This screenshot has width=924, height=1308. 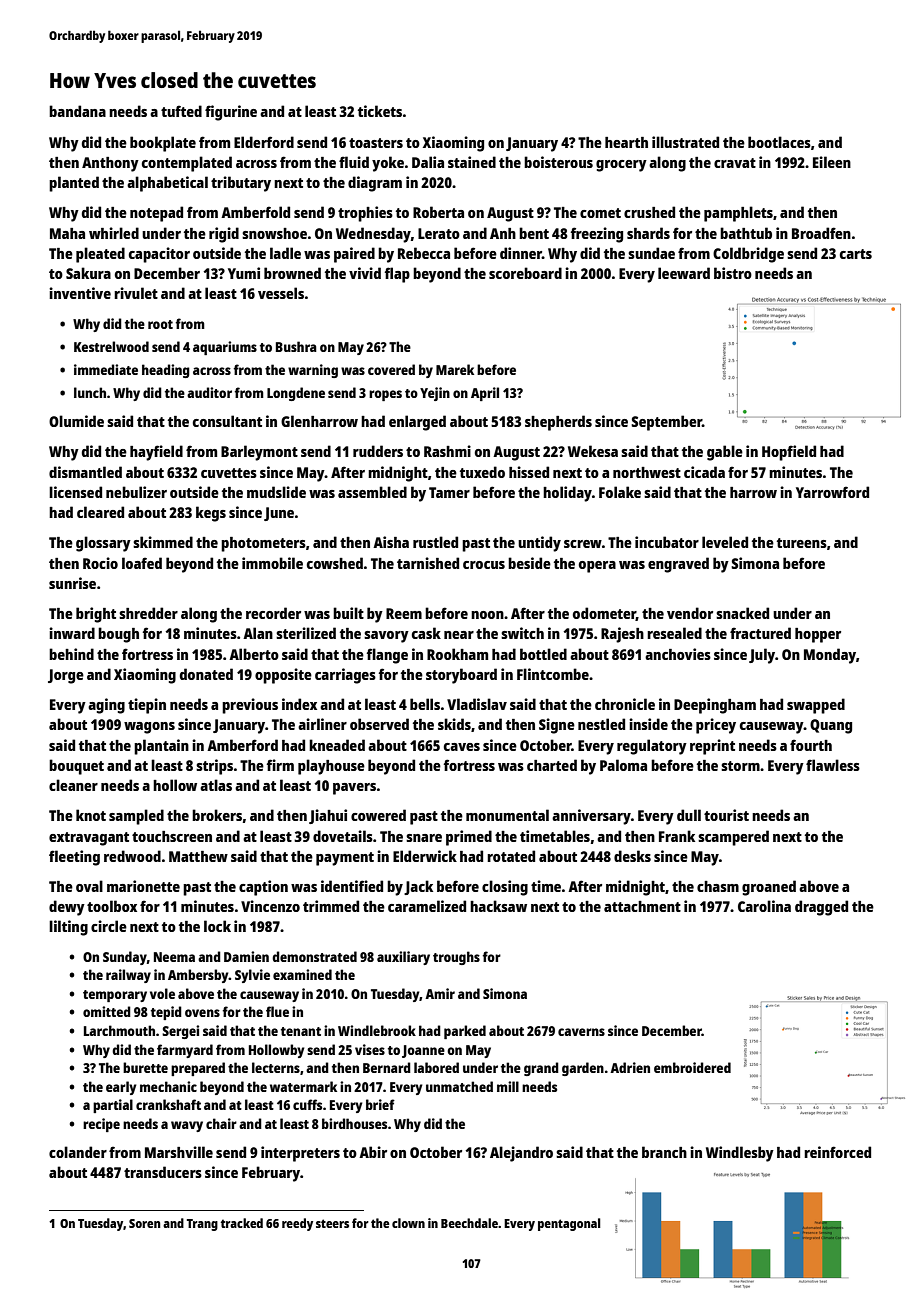 I want to click on monumental, so click(x=507, y=815).
